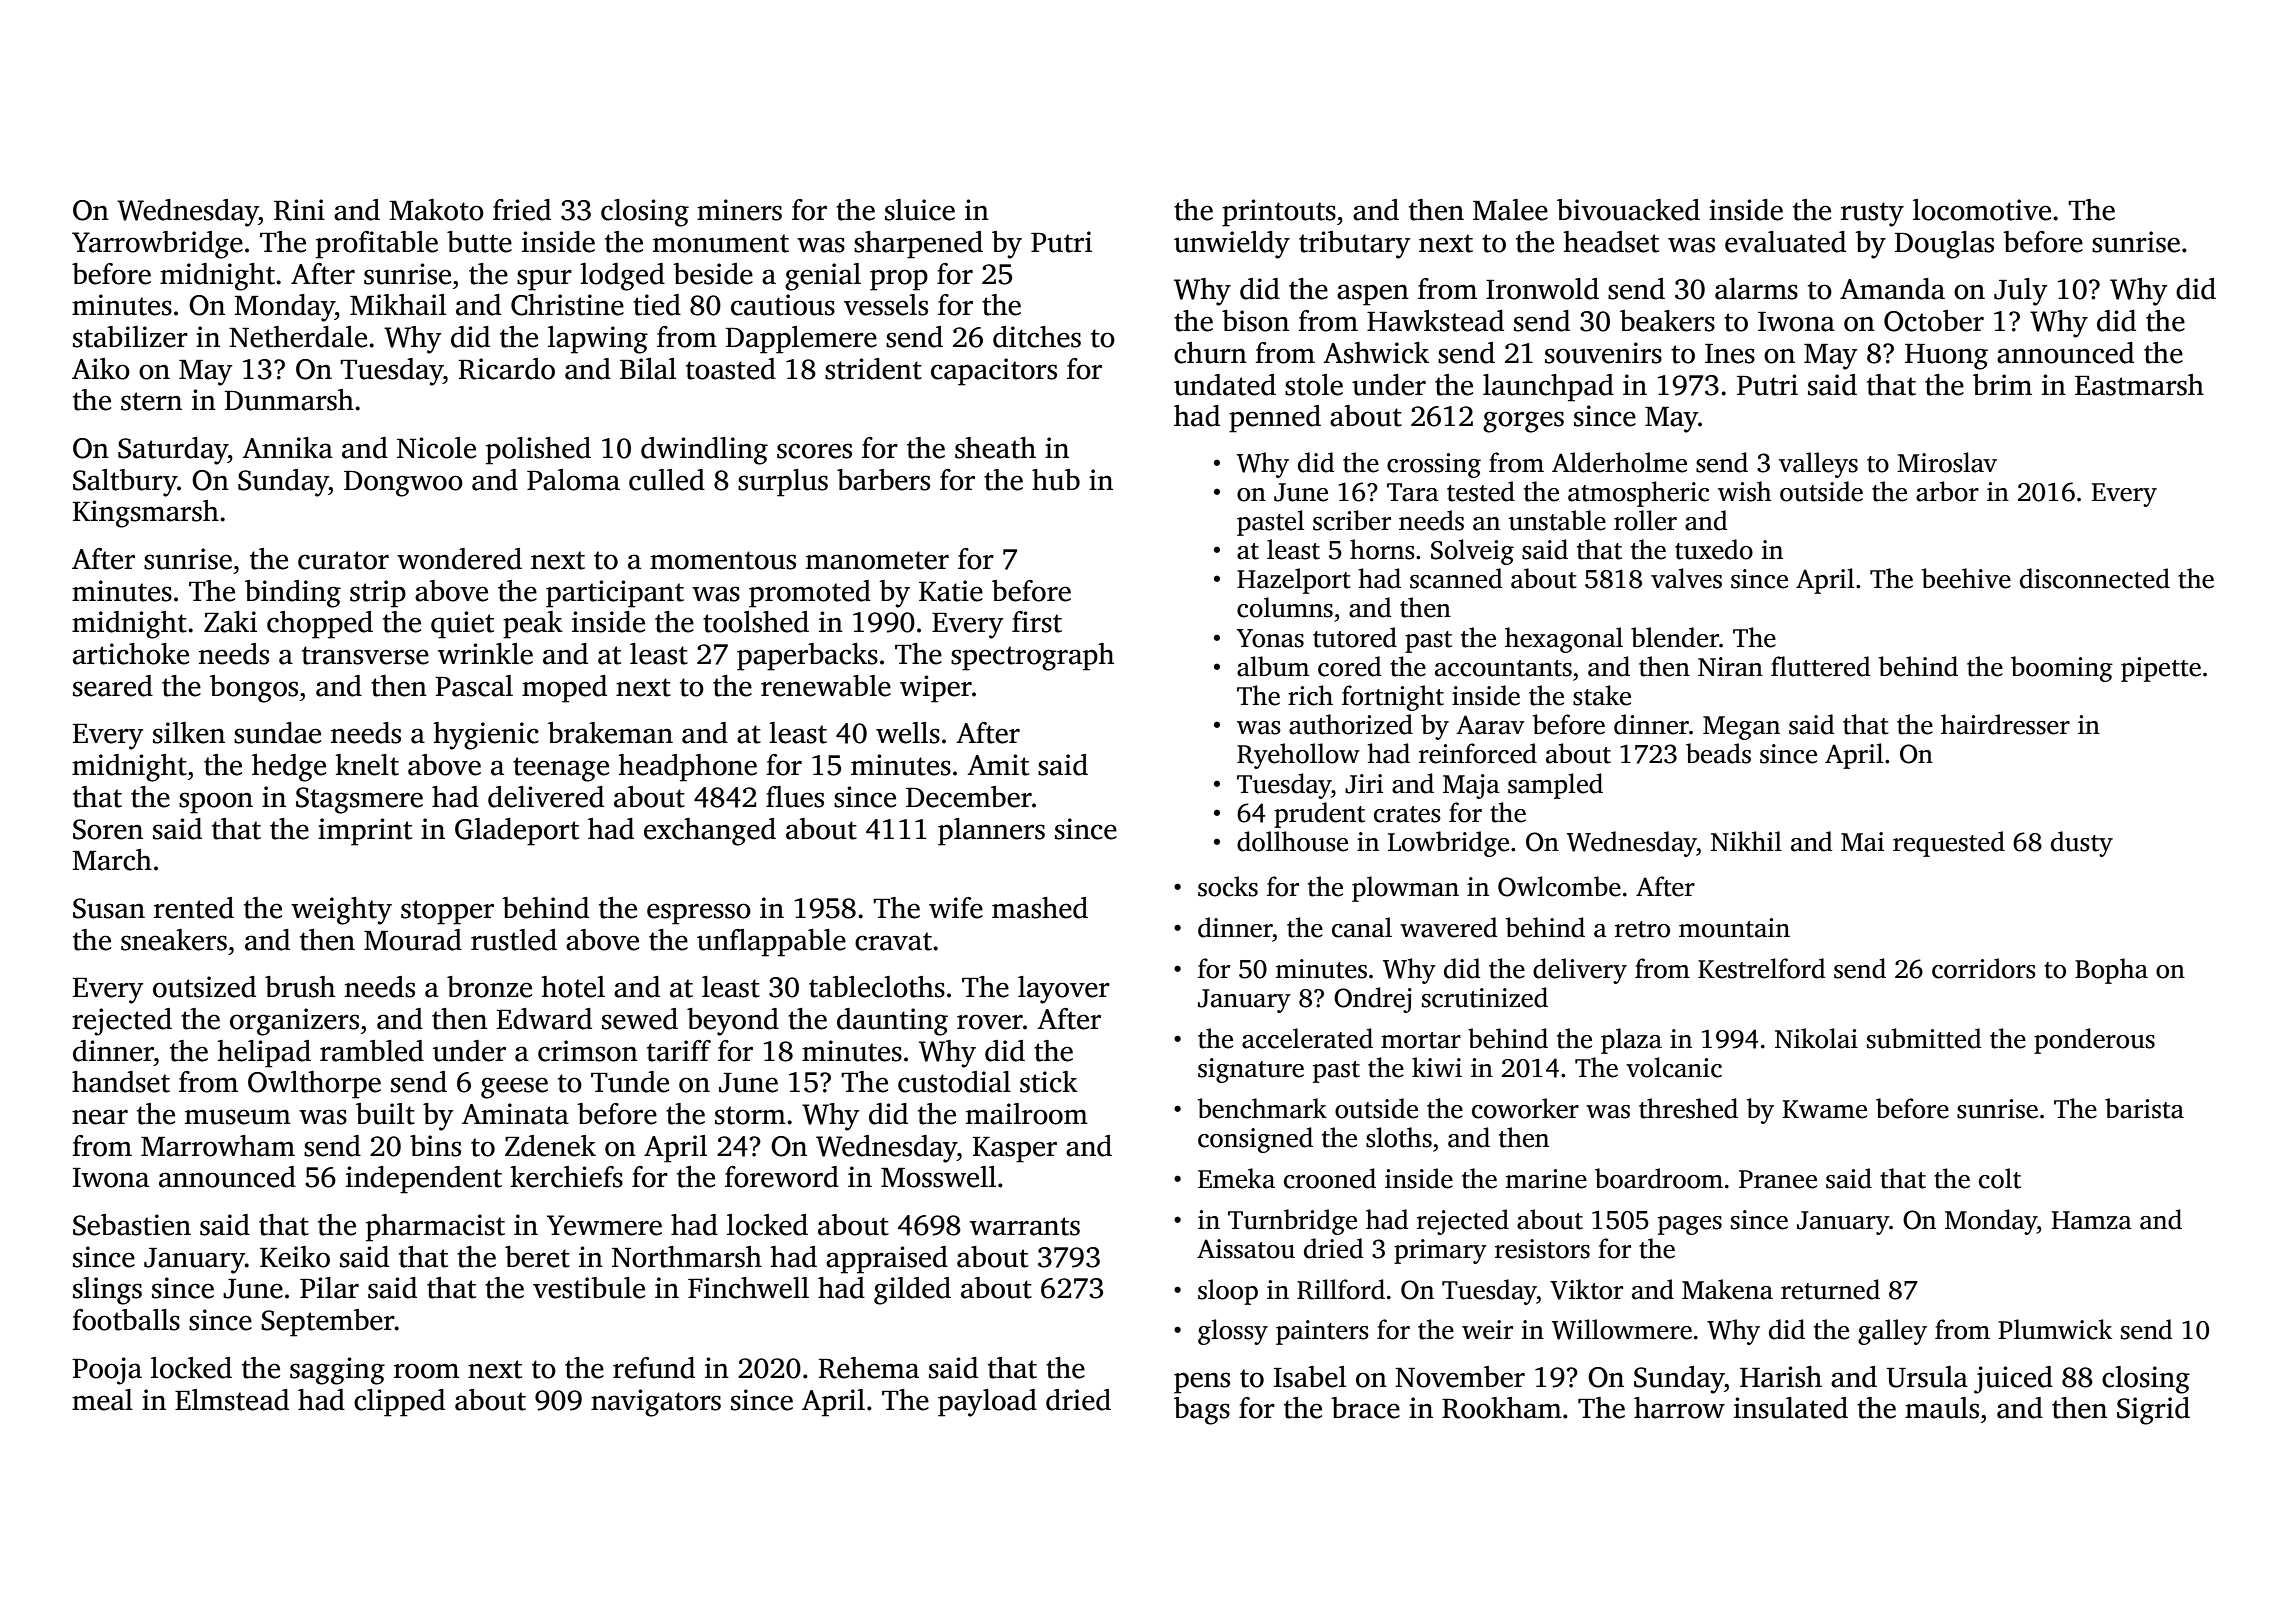 The width and height of the screenshot is (2292, 1620). What do you see at coordinates (1373, 295) in the screenshot?
I see `aspen` at bounding box center [1373, 295].
